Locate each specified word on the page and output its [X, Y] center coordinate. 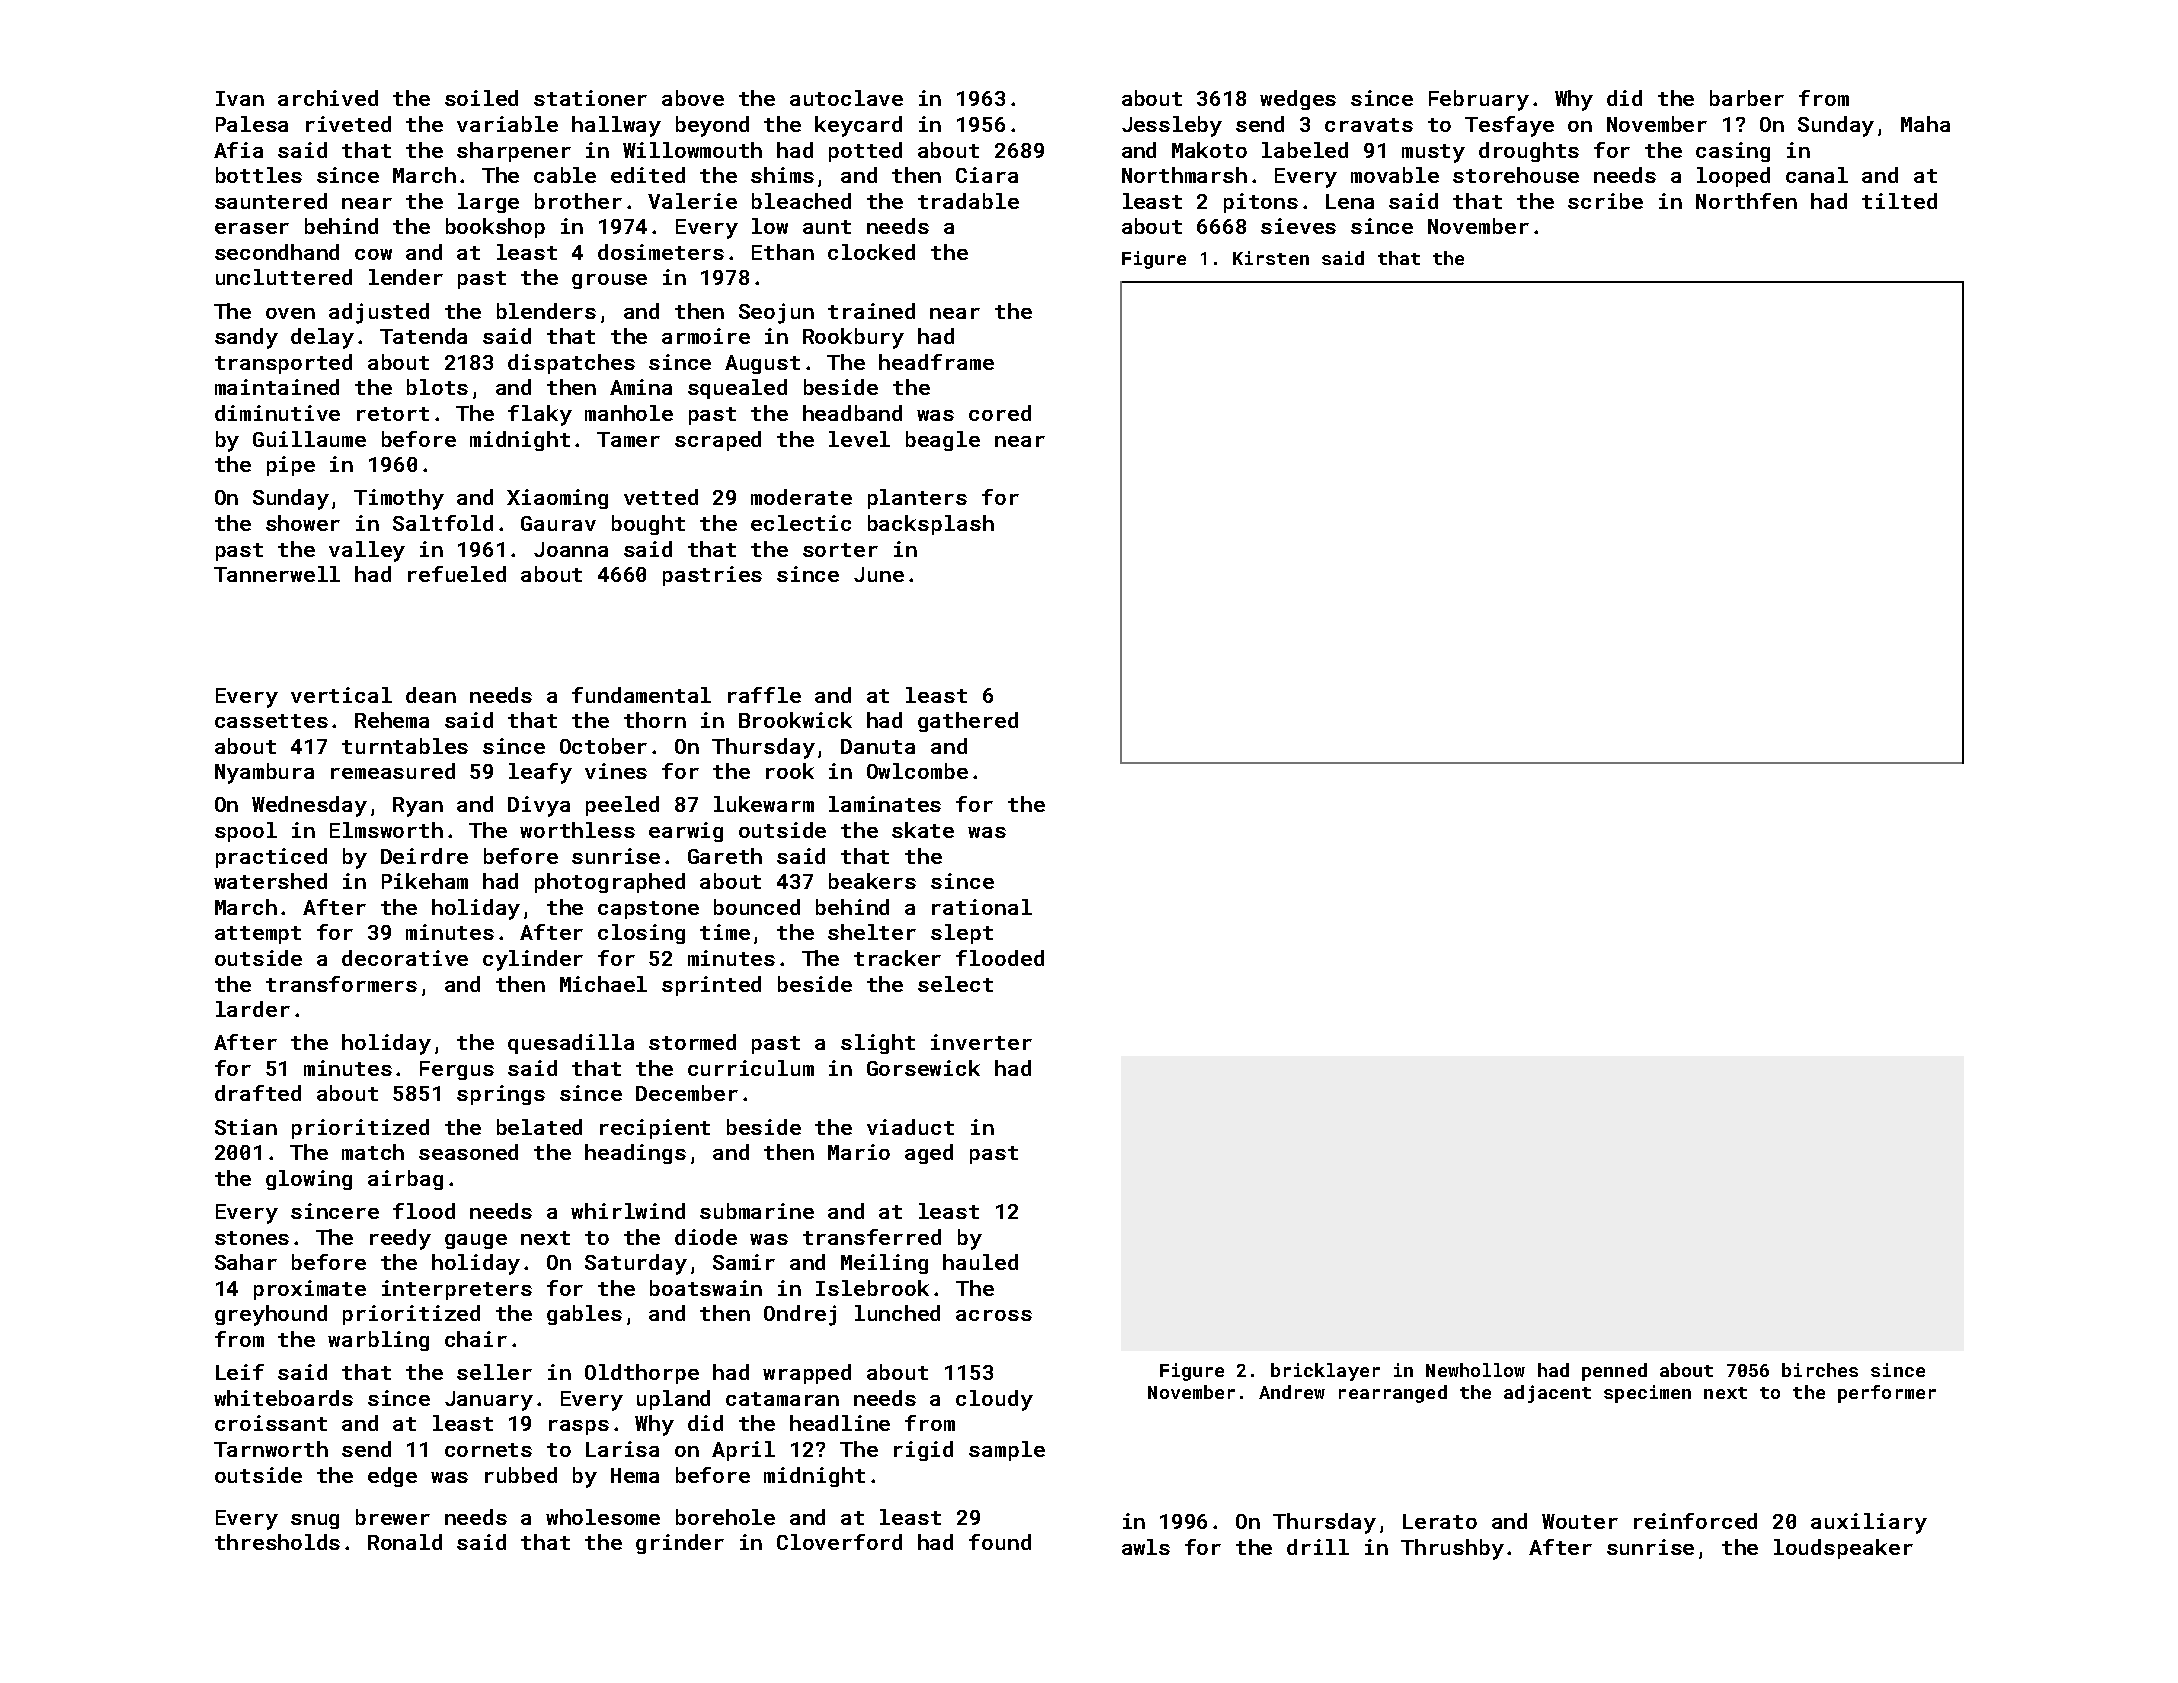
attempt [258, 935]
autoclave [846, 98]
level [859, 439]
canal [1817, 175]
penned [1614, 1372]
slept [962, 934]
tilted [1899, 201]
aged [929, 1154]
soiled [481, 98]
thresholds [277, 1542]
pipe [291, 466]
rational [982, 907]
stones [252, 1238]
